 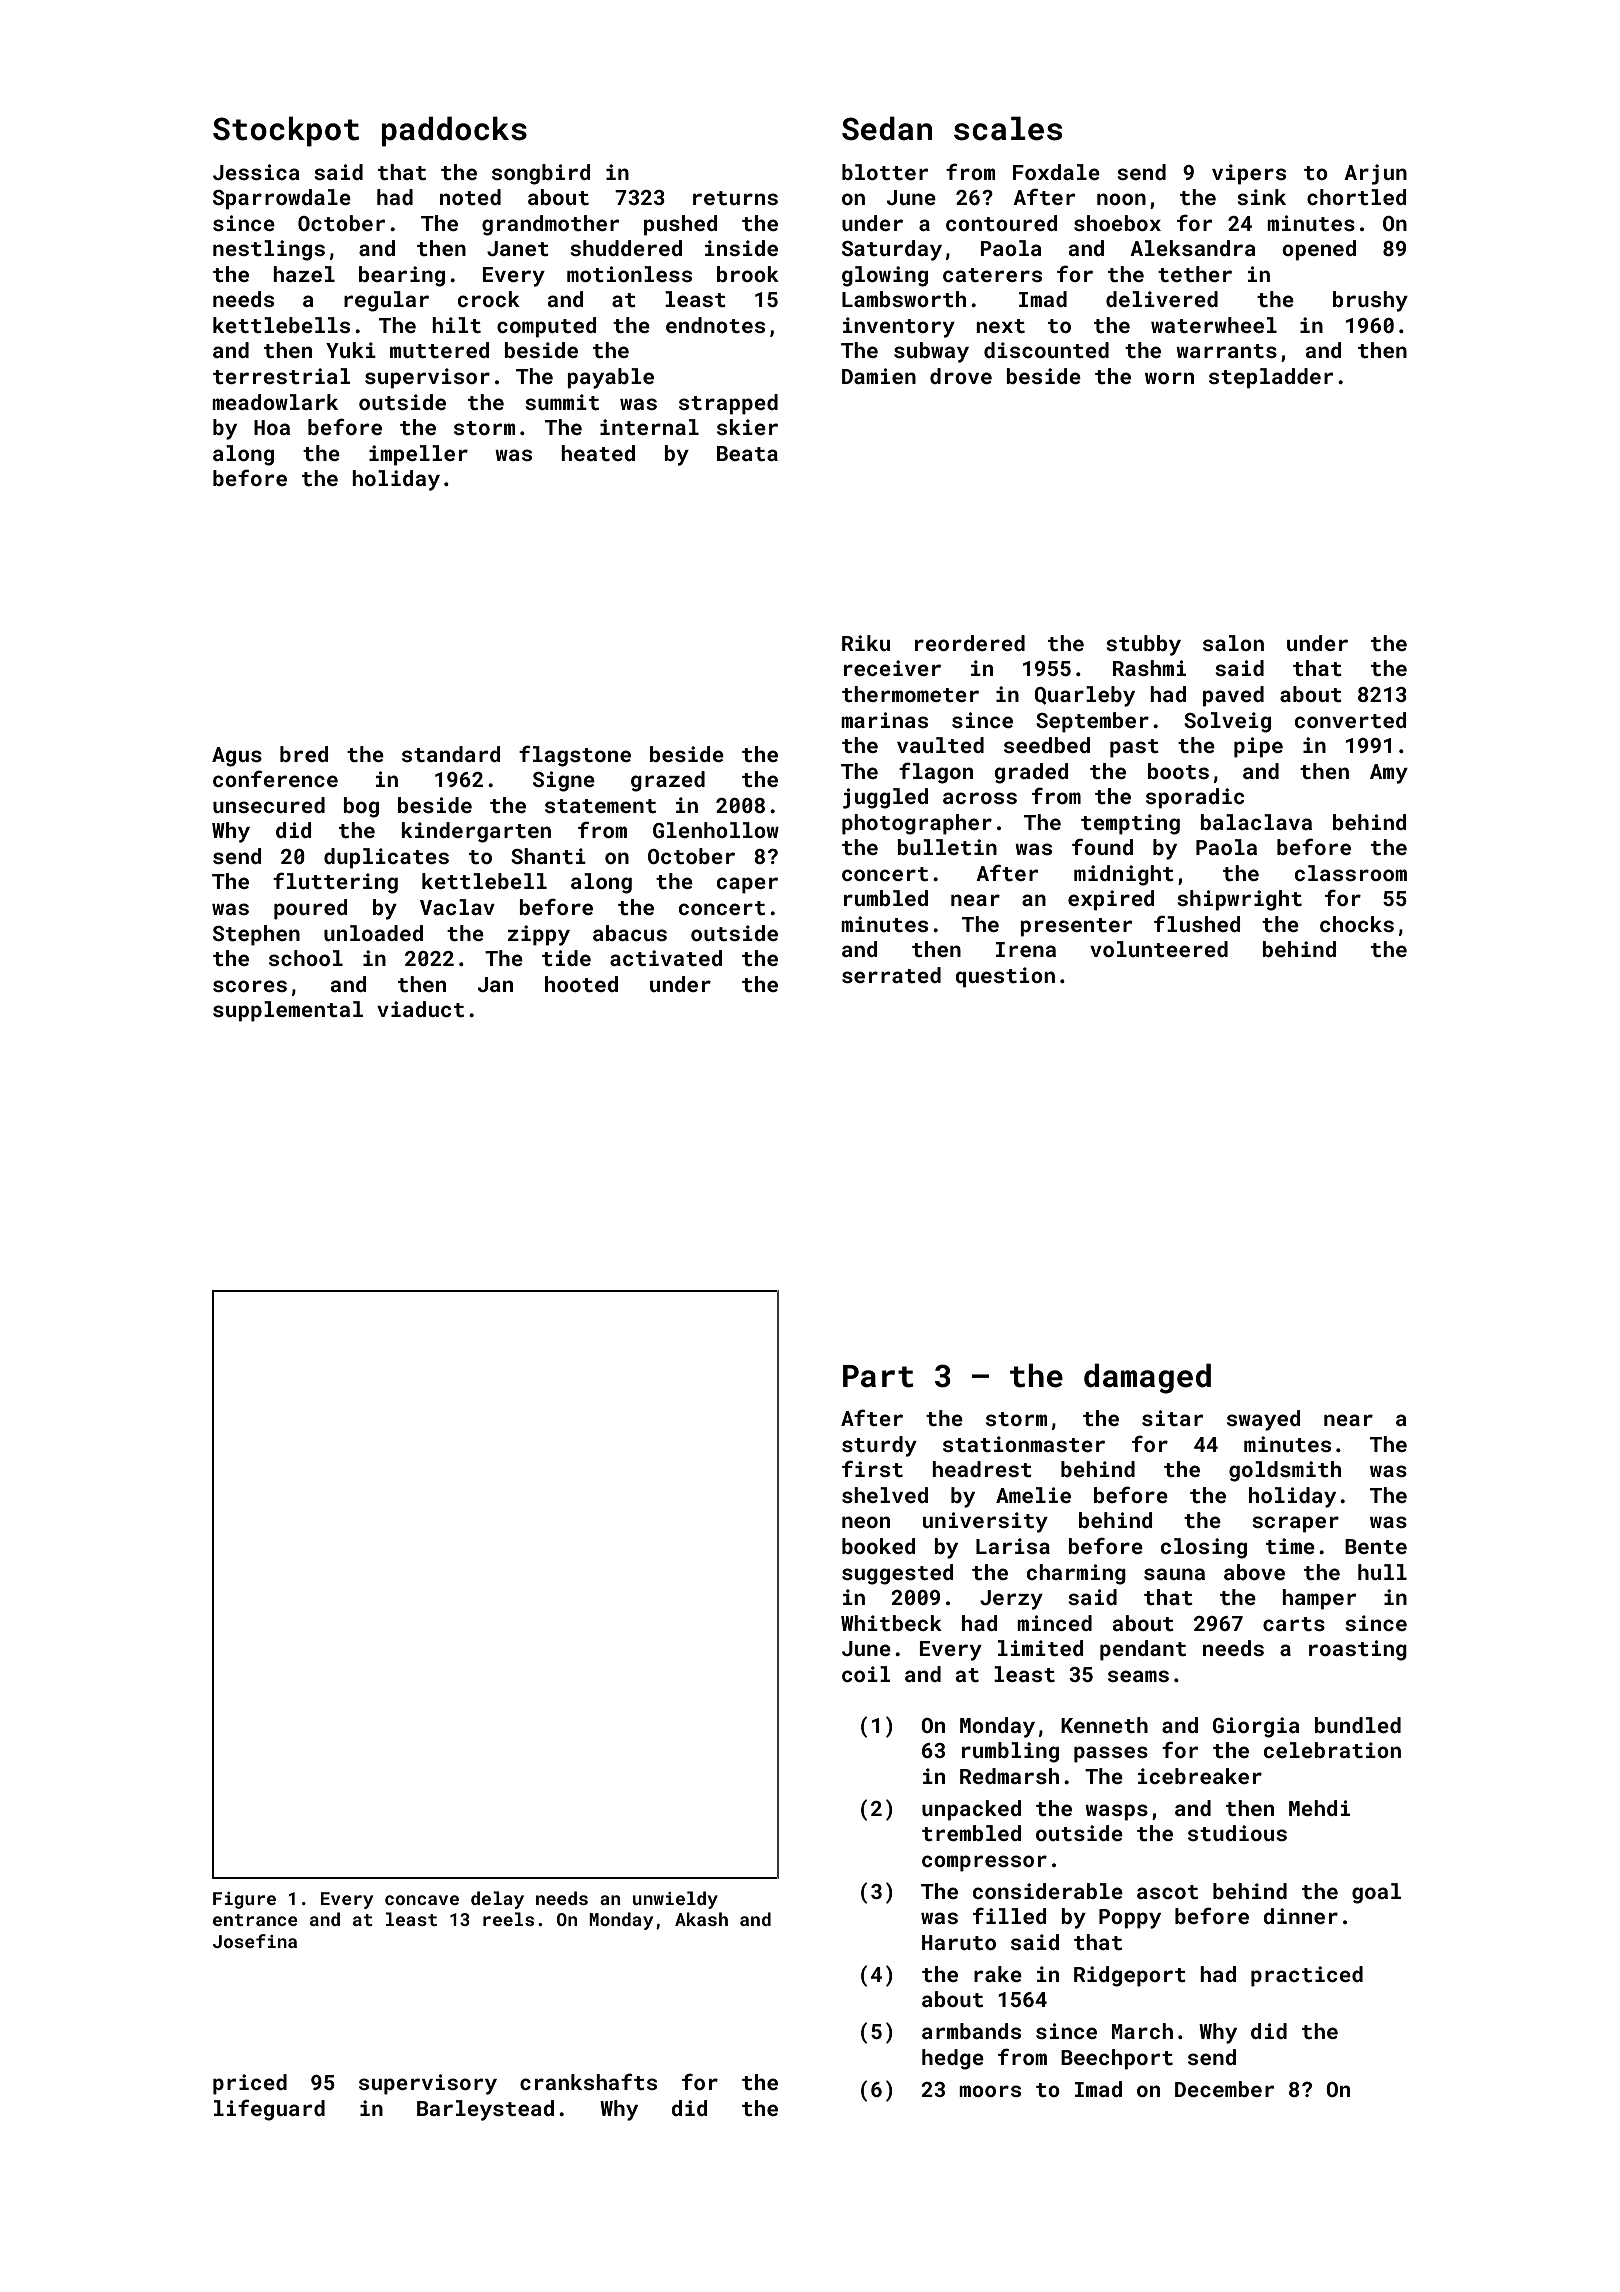 What do you see at coordinates (953, 2059) in the screenshot?
I see `hedge` at bounding box center [953, 2059].
